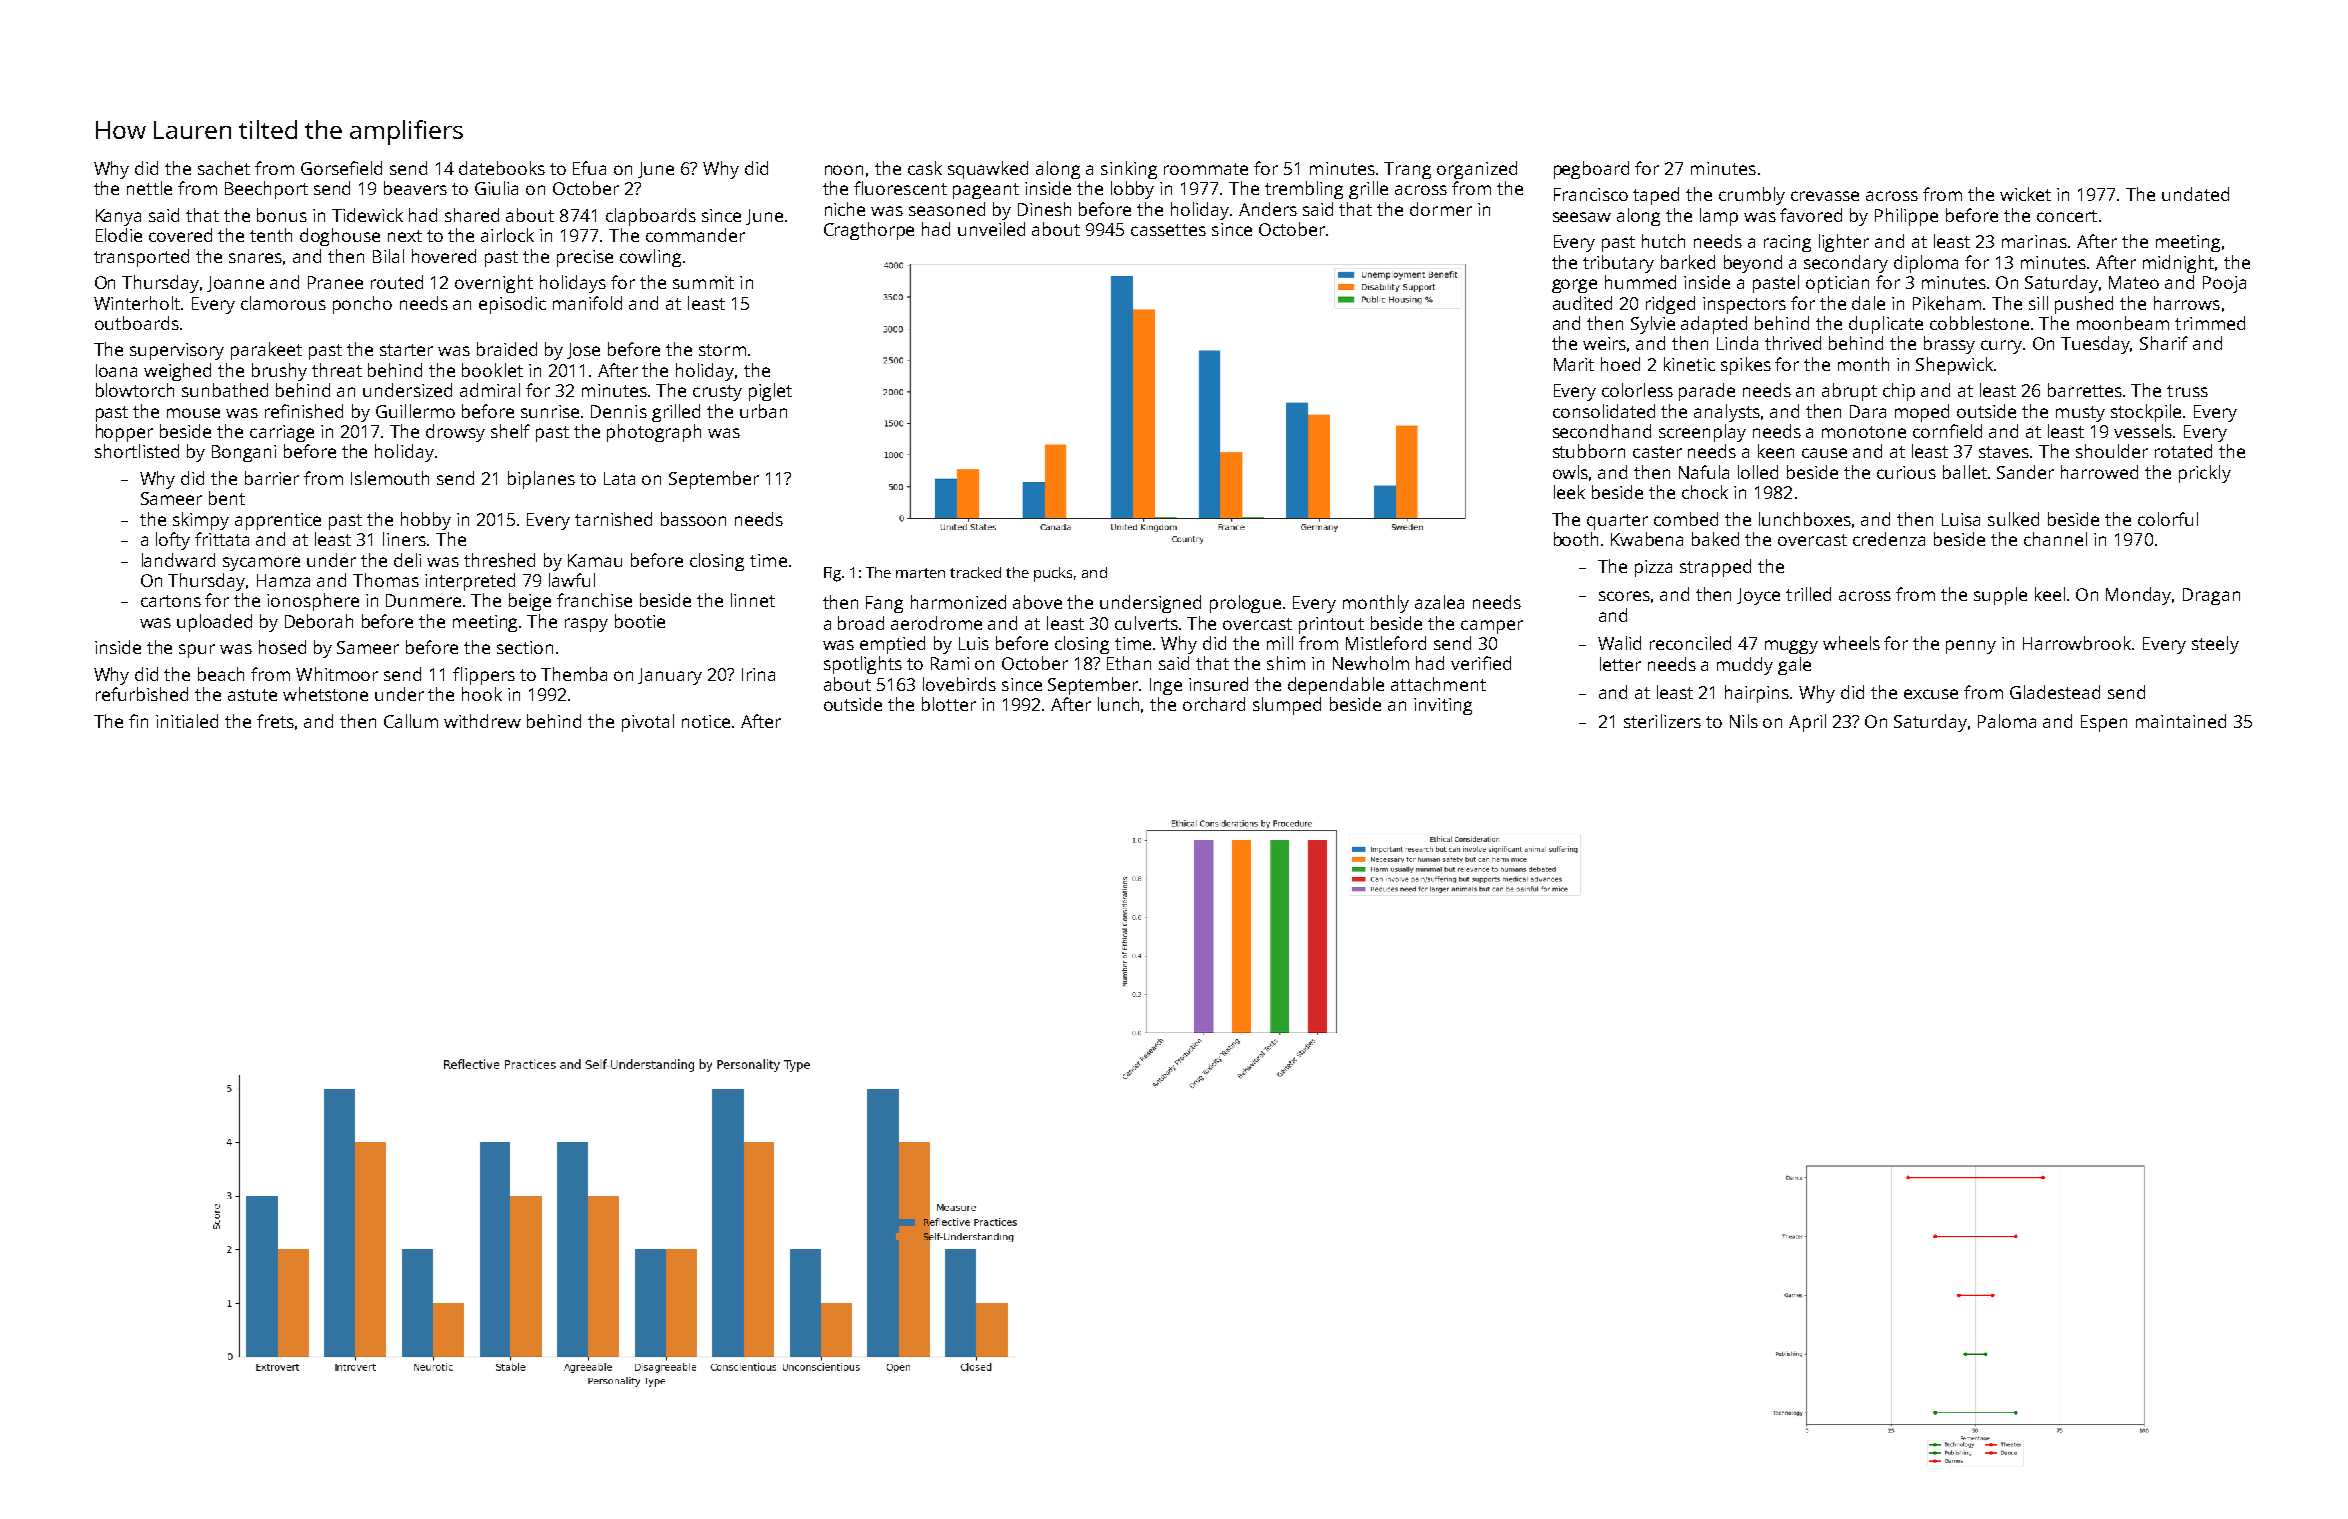 The width and height of the screenshot is (2348, 1519). I want to click on pucks, so click(1053, 574).
